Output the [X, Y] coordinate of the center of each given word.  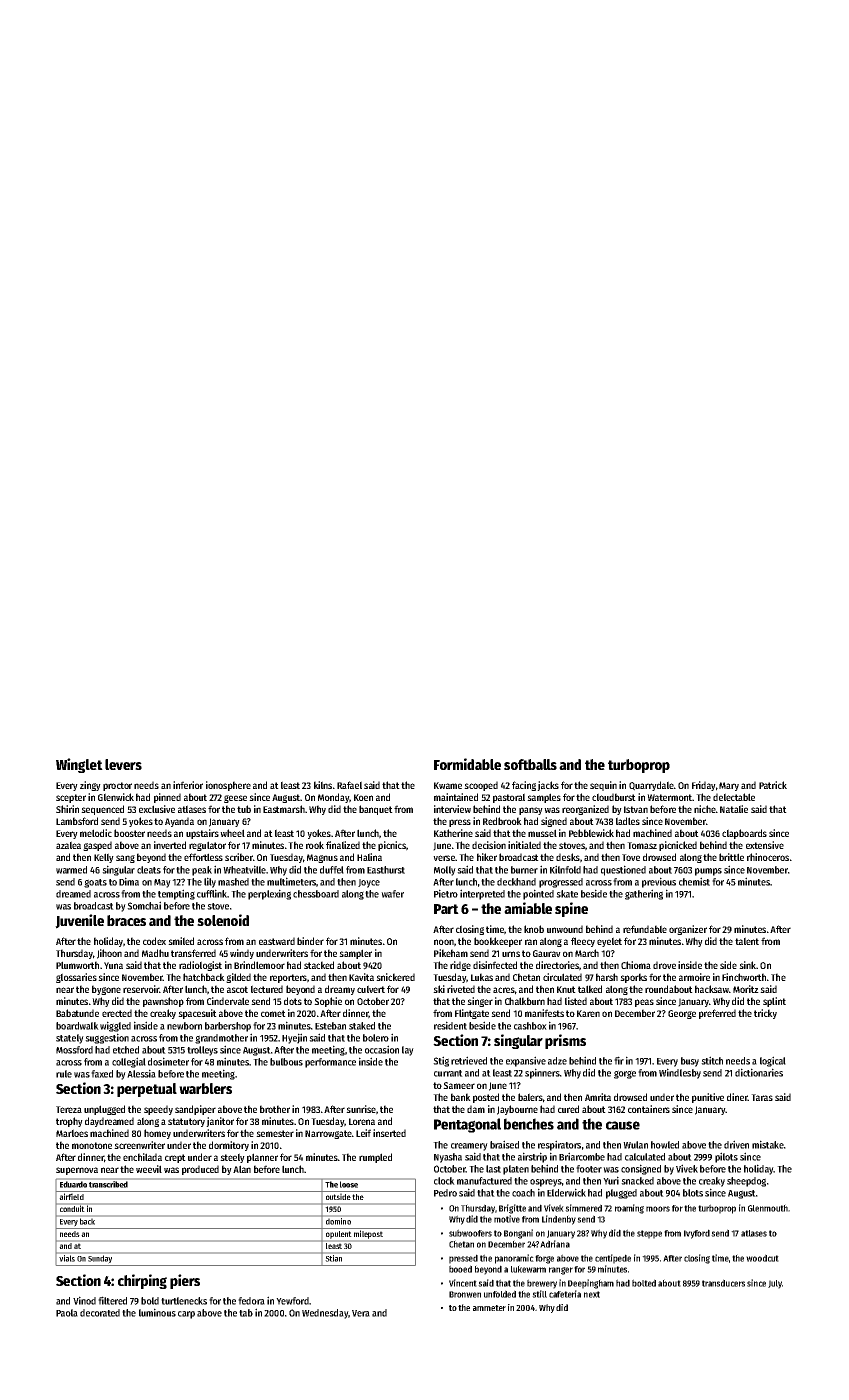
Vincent [463, 1283]
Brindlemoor [259, 965]
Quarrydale [651, 786]
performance [330, 1063]
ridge [460, 966]
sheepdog [746, 1182]
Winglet [79, 765]
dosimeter [168, 1061]
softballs [530, 764]
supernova [77, 1171]
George [682, 1014]
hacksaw [712, 989]
